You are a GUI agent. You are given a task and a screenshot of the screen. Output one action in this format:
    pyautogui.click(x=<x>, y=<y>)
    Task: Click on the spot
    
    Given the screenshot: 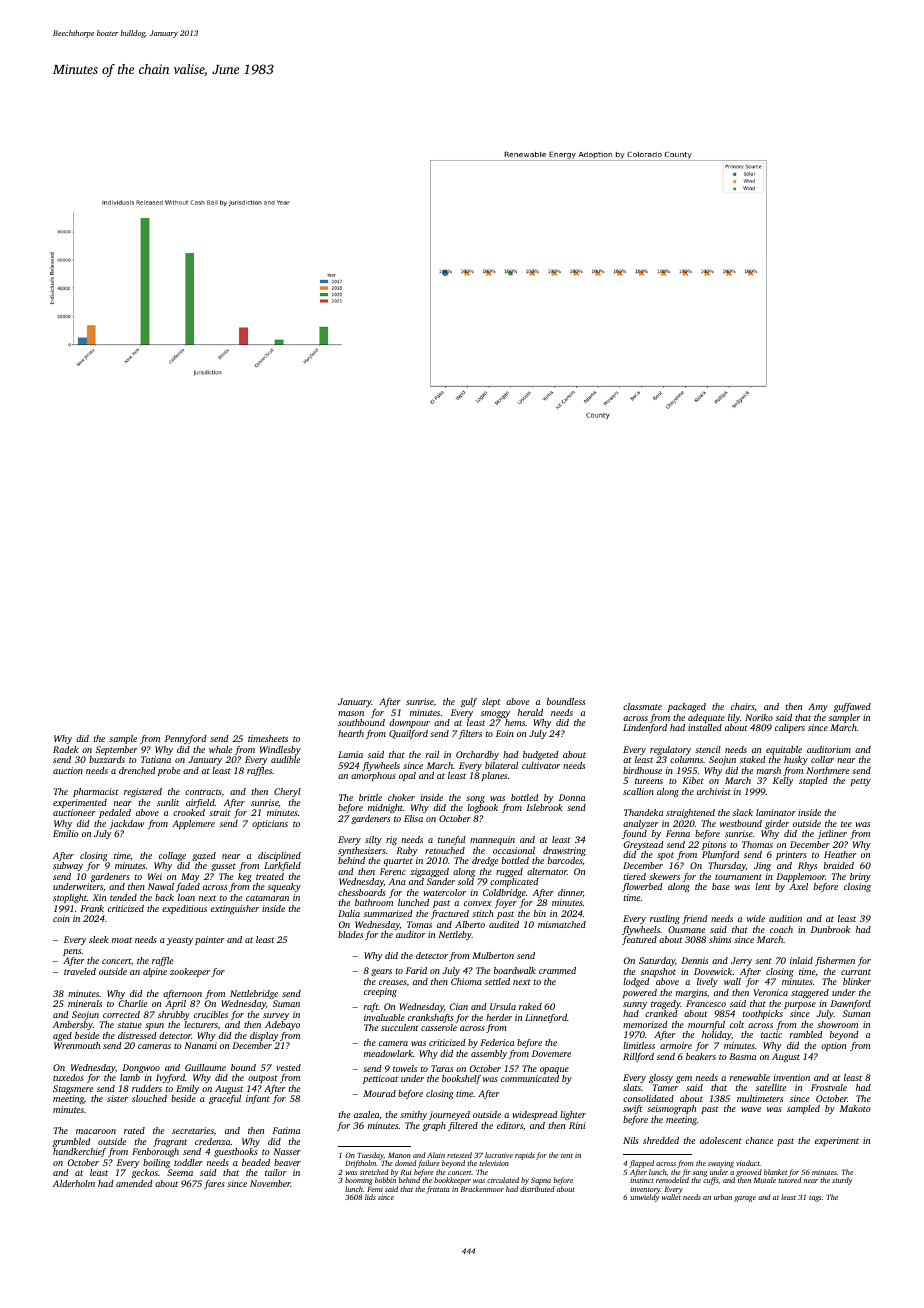 What is the action you would take?
    pyautogui.click(x=665, y=856)
